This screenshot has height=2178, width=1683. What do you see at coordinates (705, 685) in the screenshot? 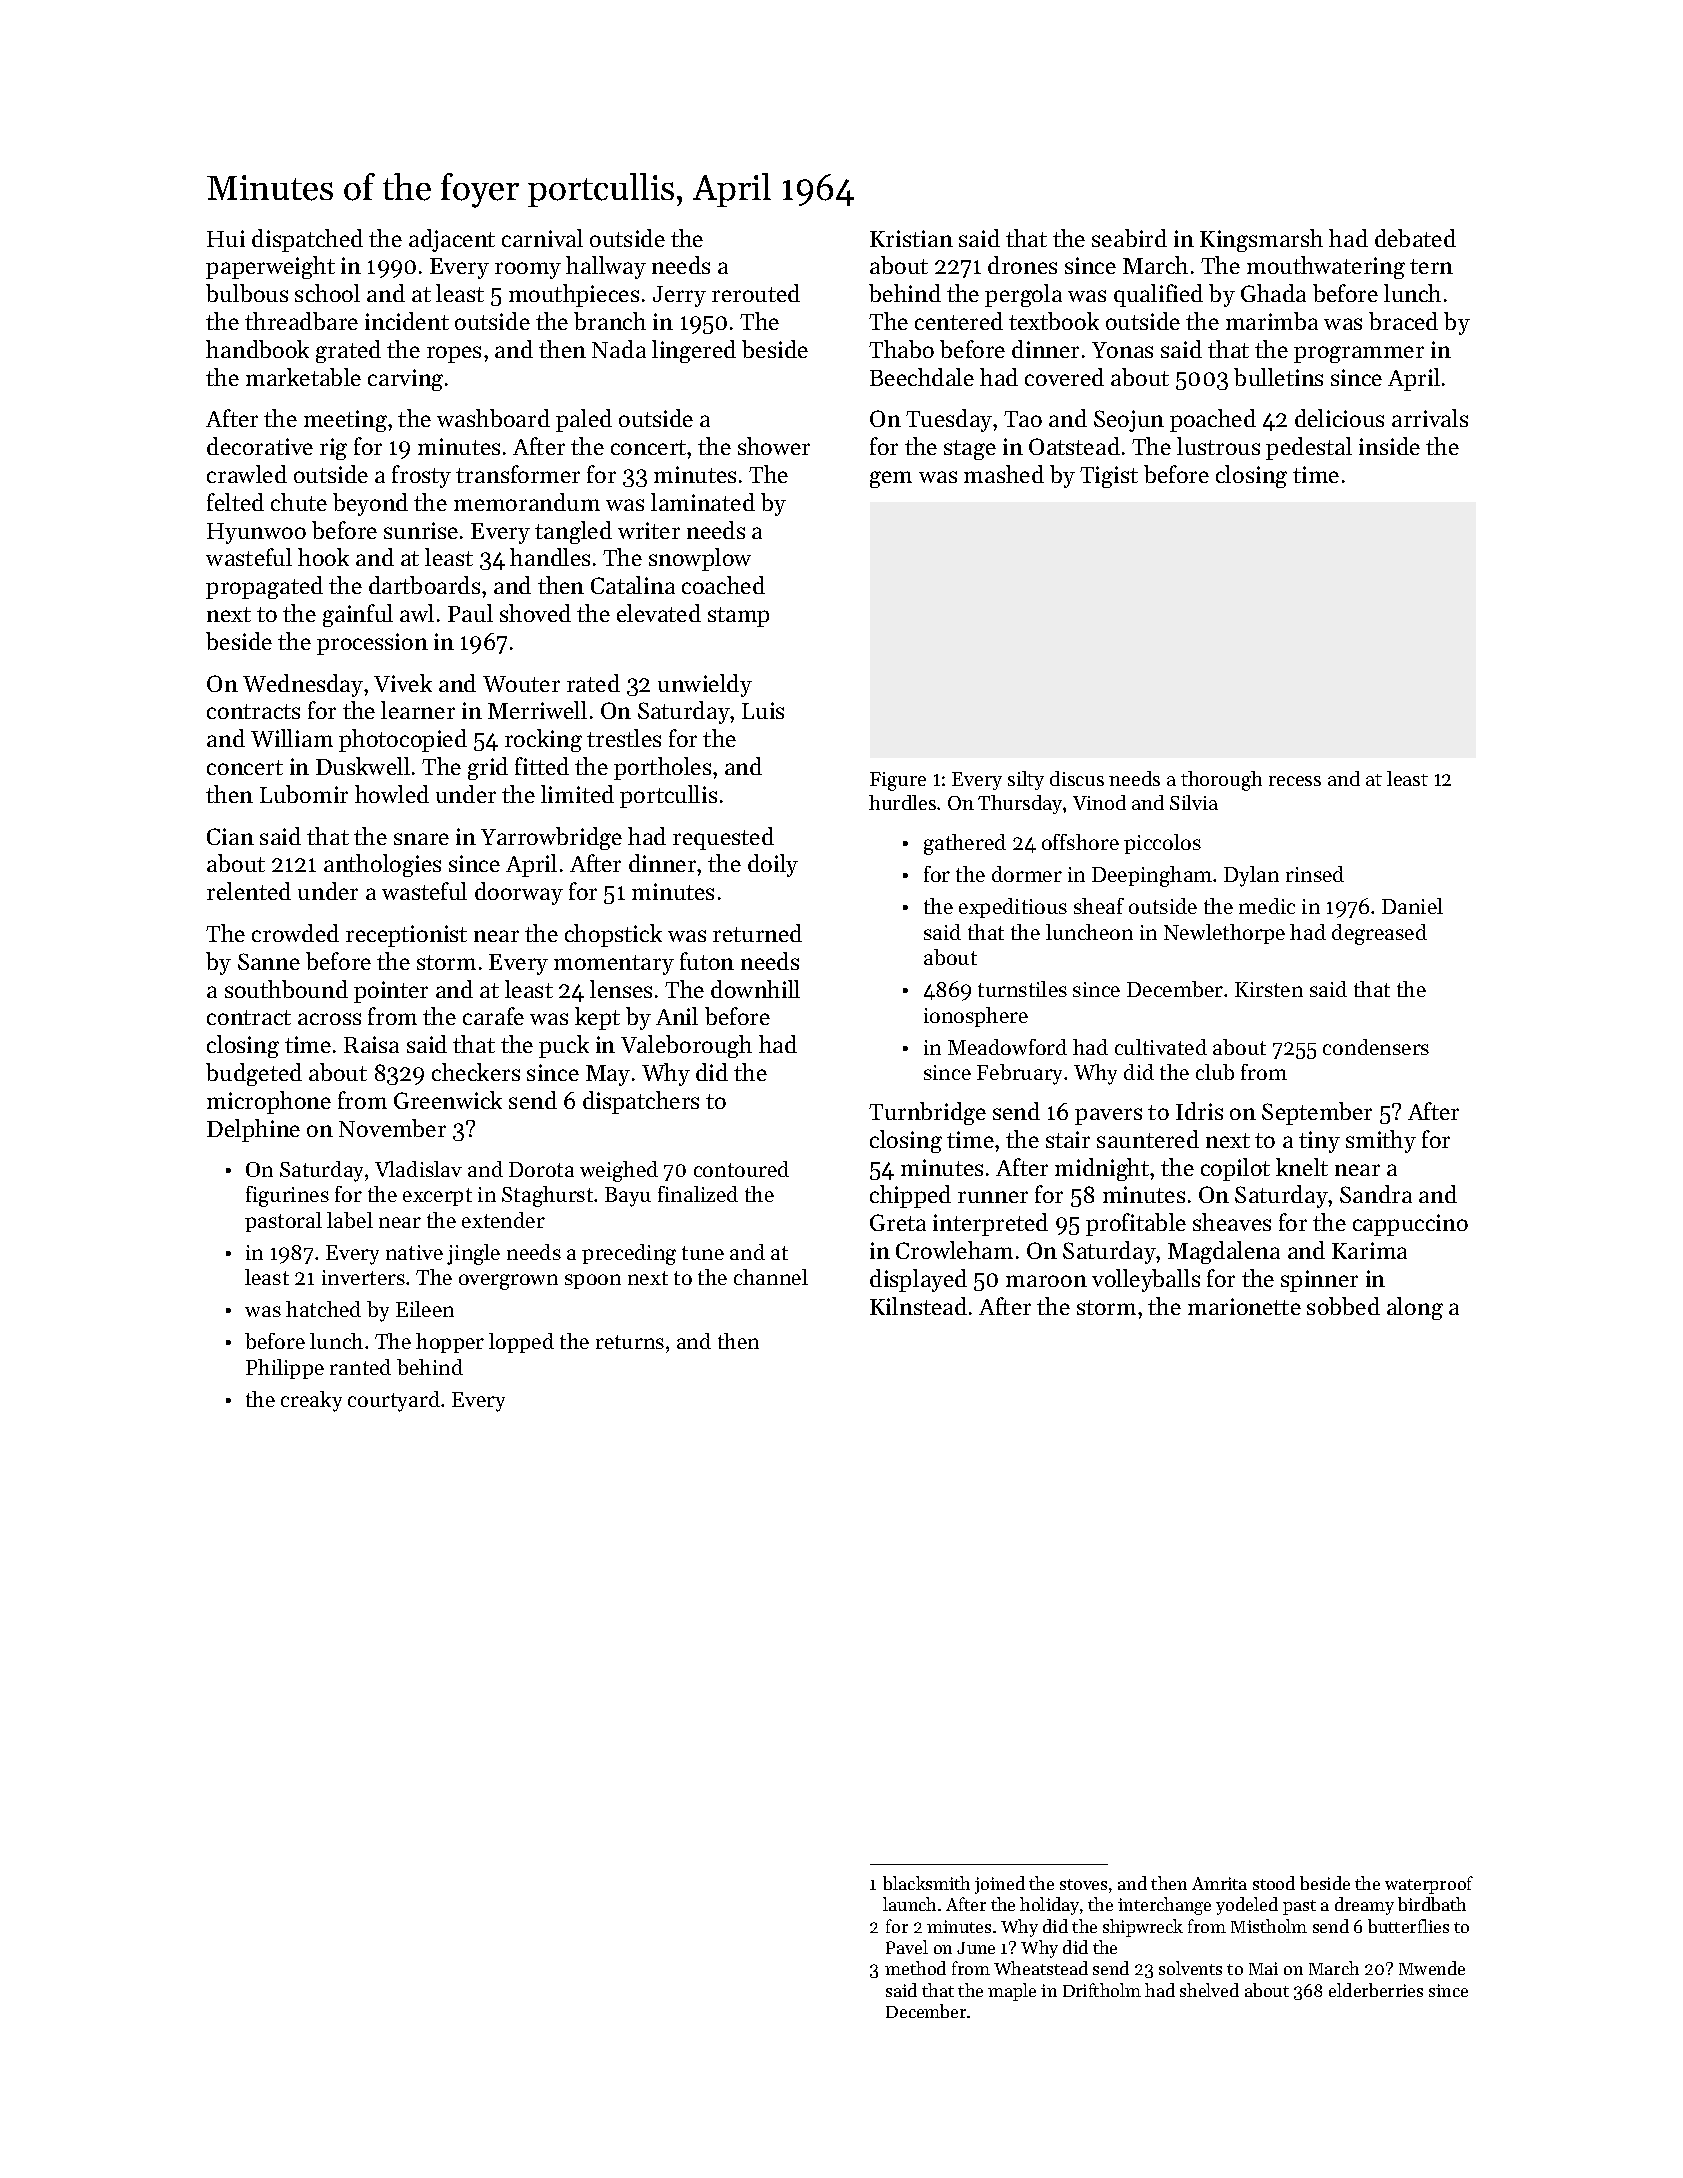
I see `unwieldy` at bounding box center [705, 685].
